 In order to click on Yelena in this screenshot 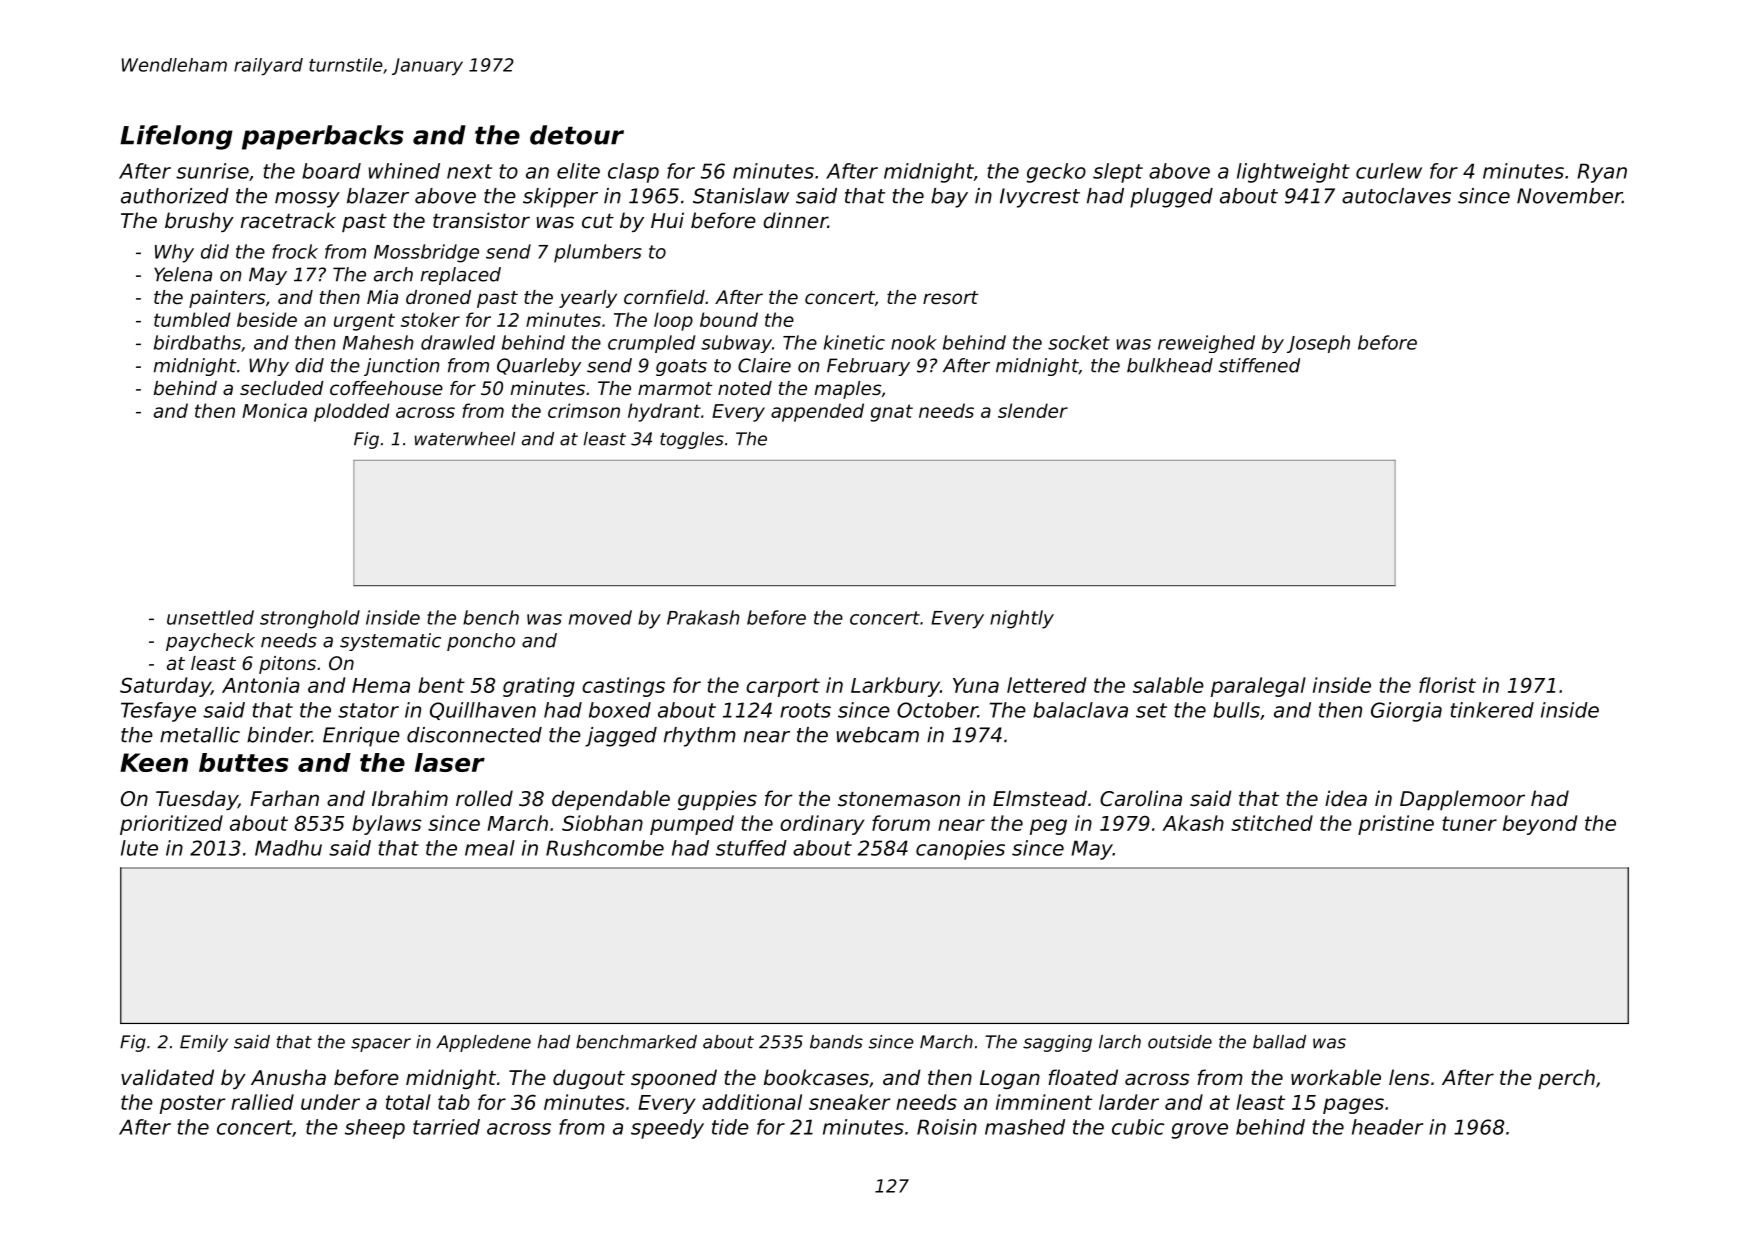, I will do `click(183, 274)`.
